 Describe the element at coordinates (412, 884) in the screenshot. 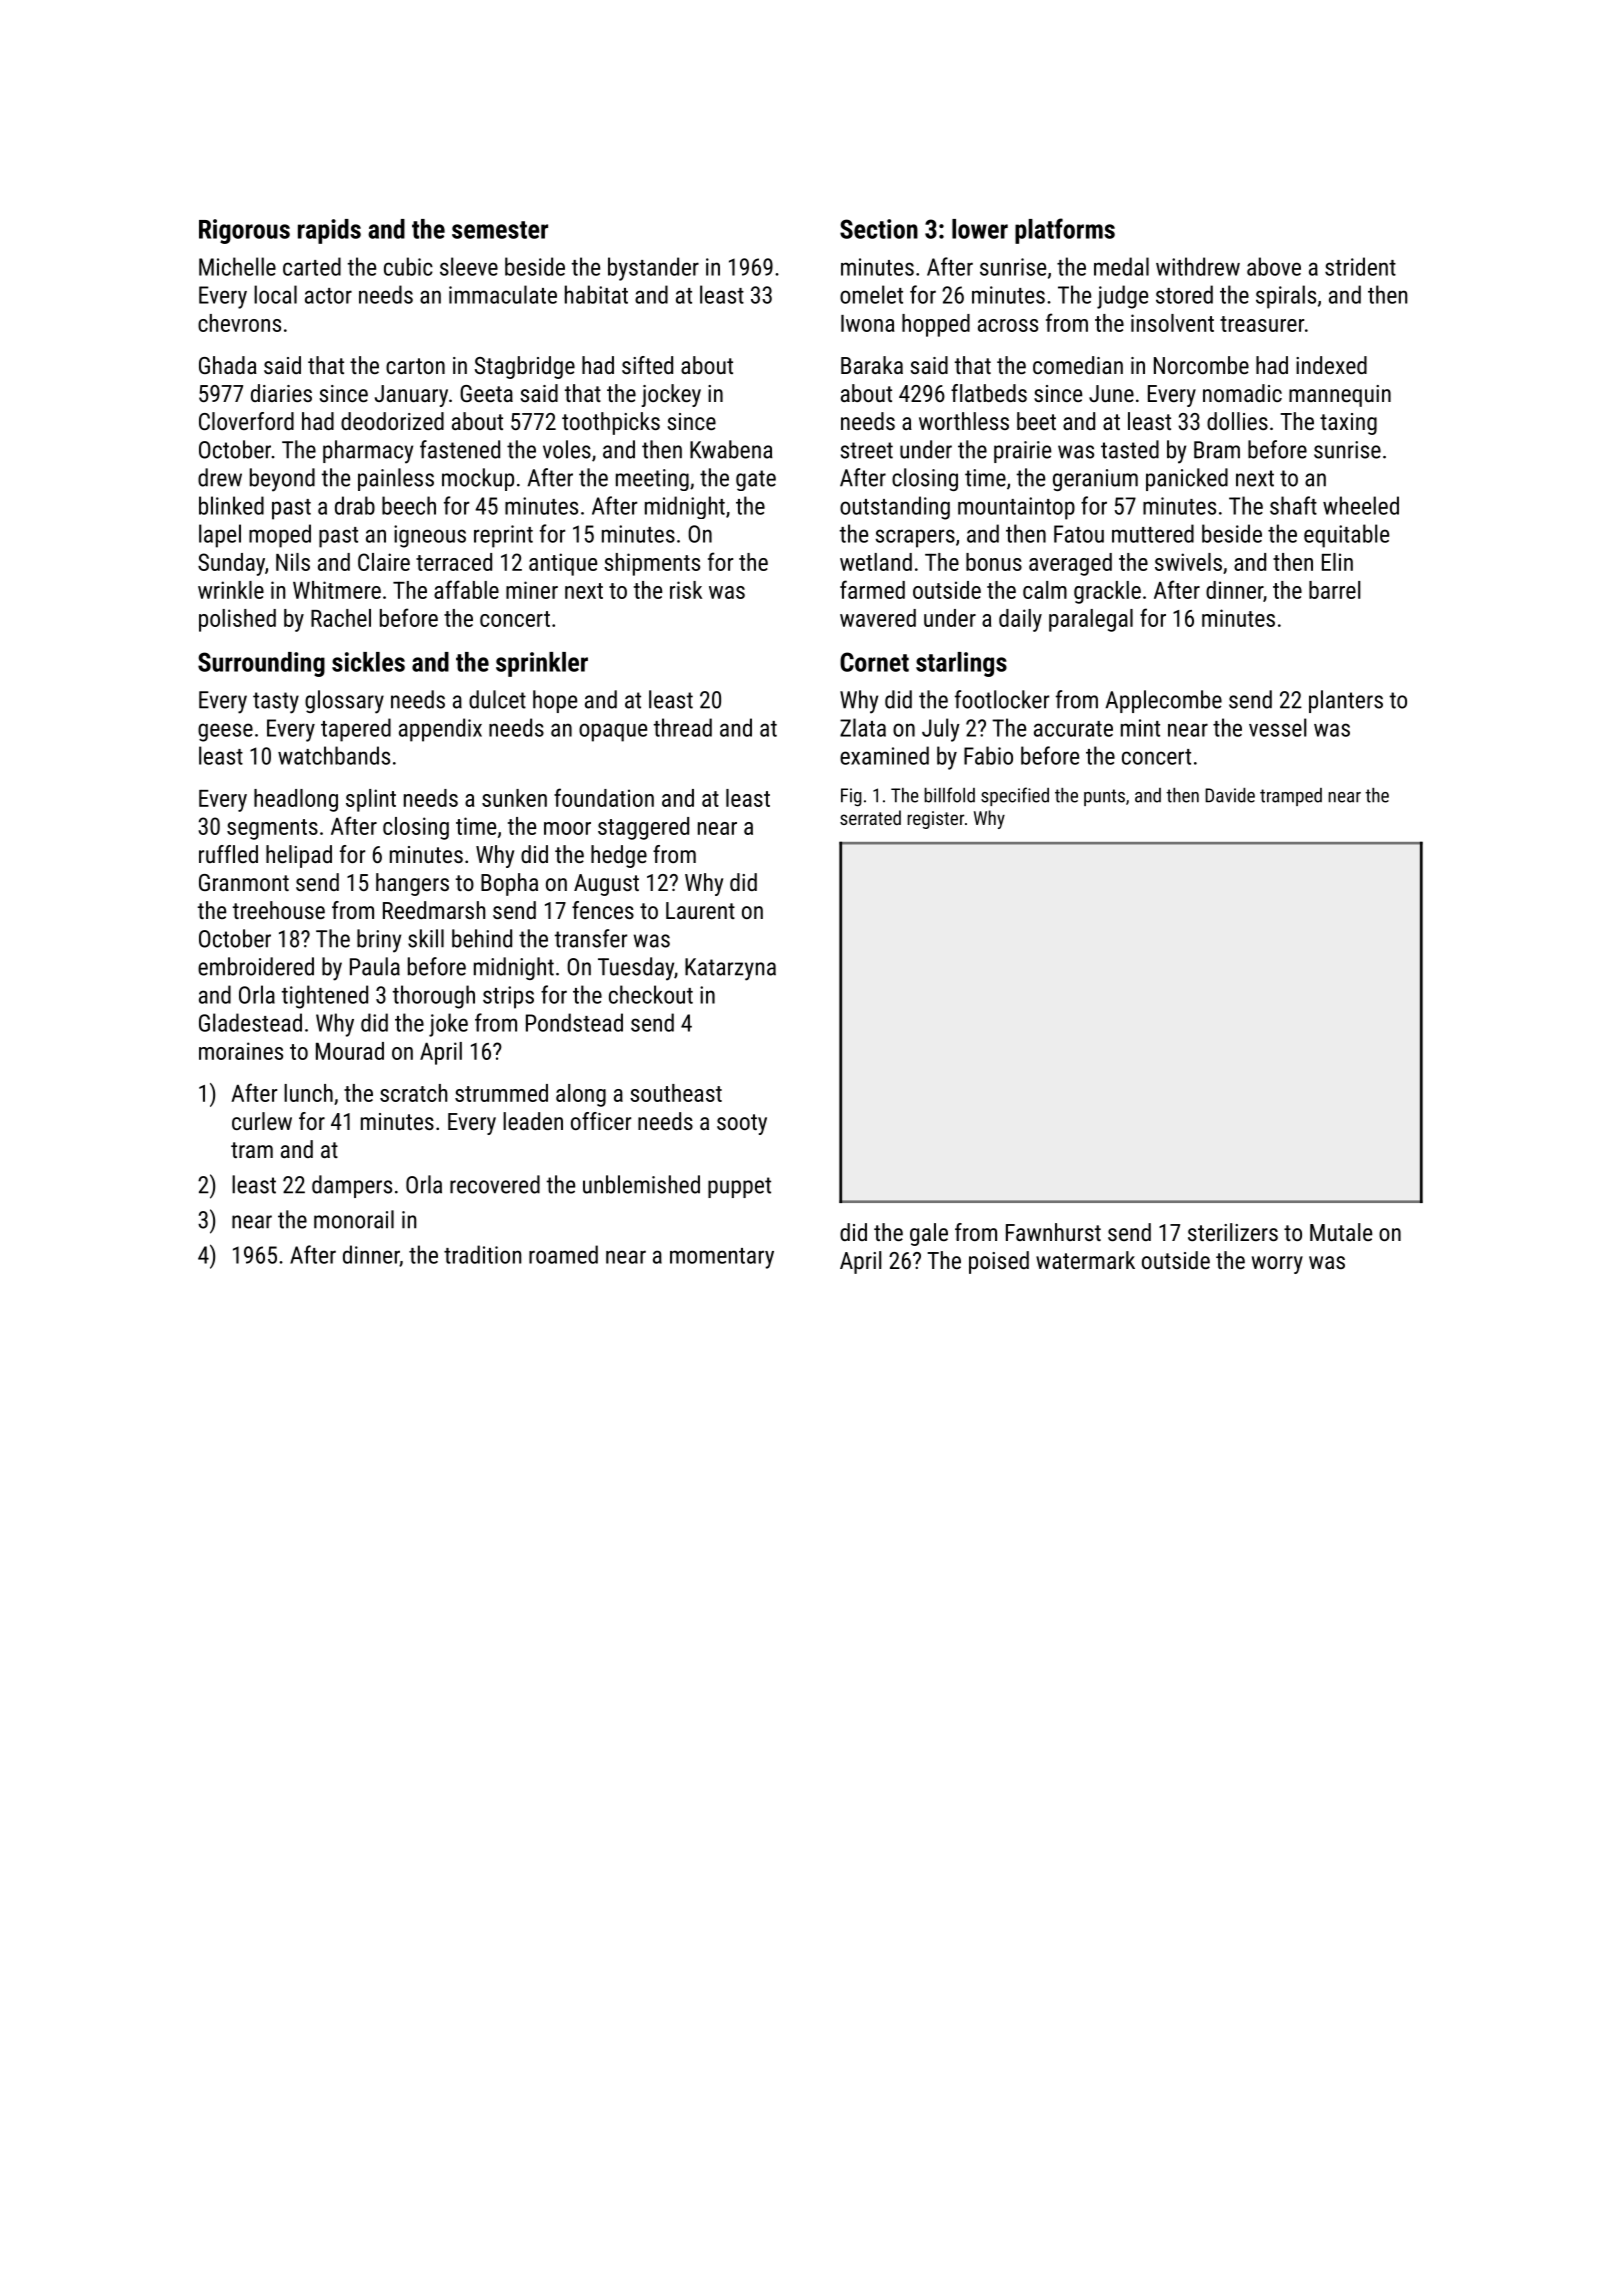

I see `hangers` at that location.
